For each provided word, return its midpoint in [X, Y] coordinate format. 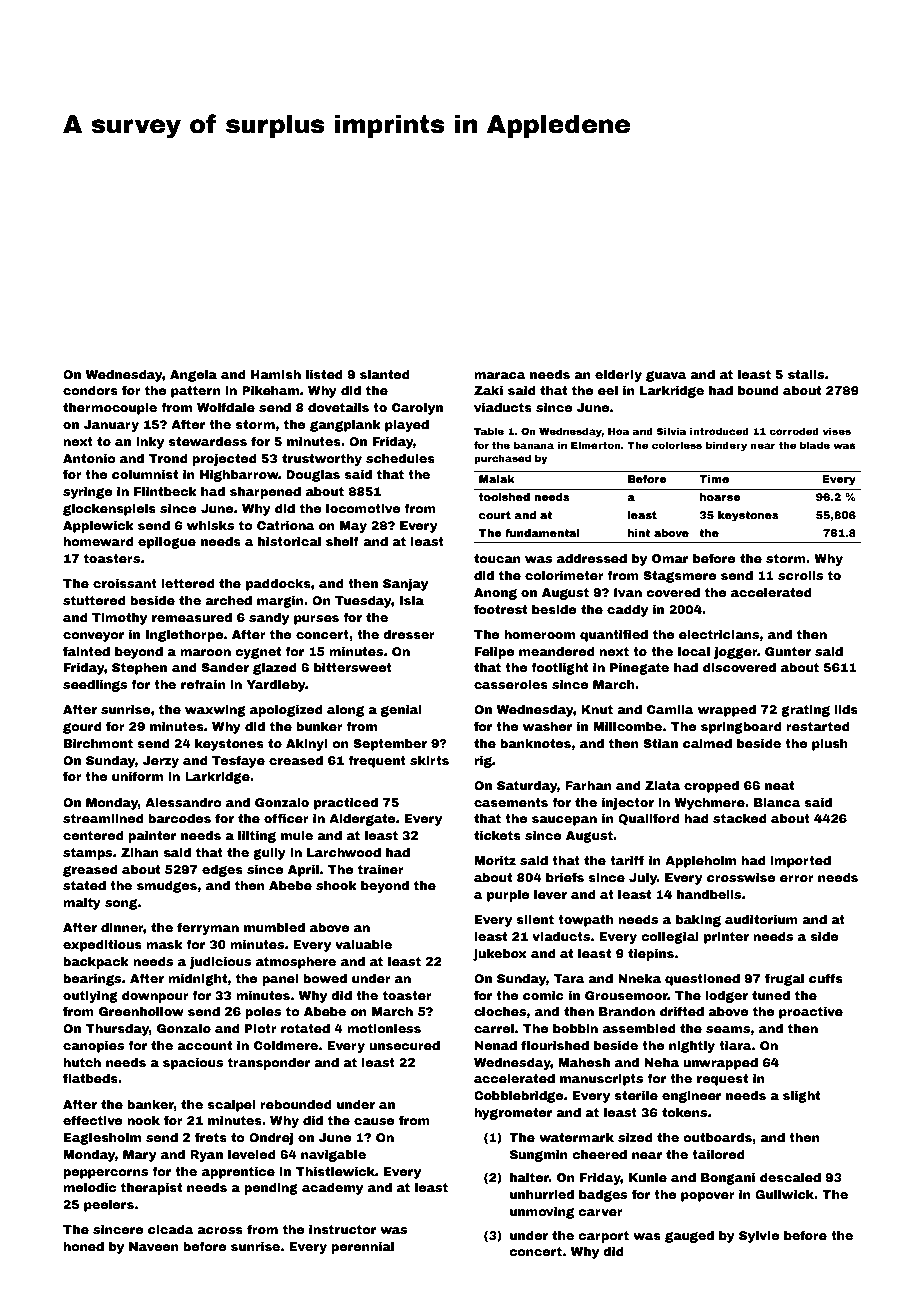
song [121, 904]
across [220, 1230]
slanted [385, 374]
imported [800, 862]
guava [666, 376]
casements [511, 802]
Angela [193, 376]
